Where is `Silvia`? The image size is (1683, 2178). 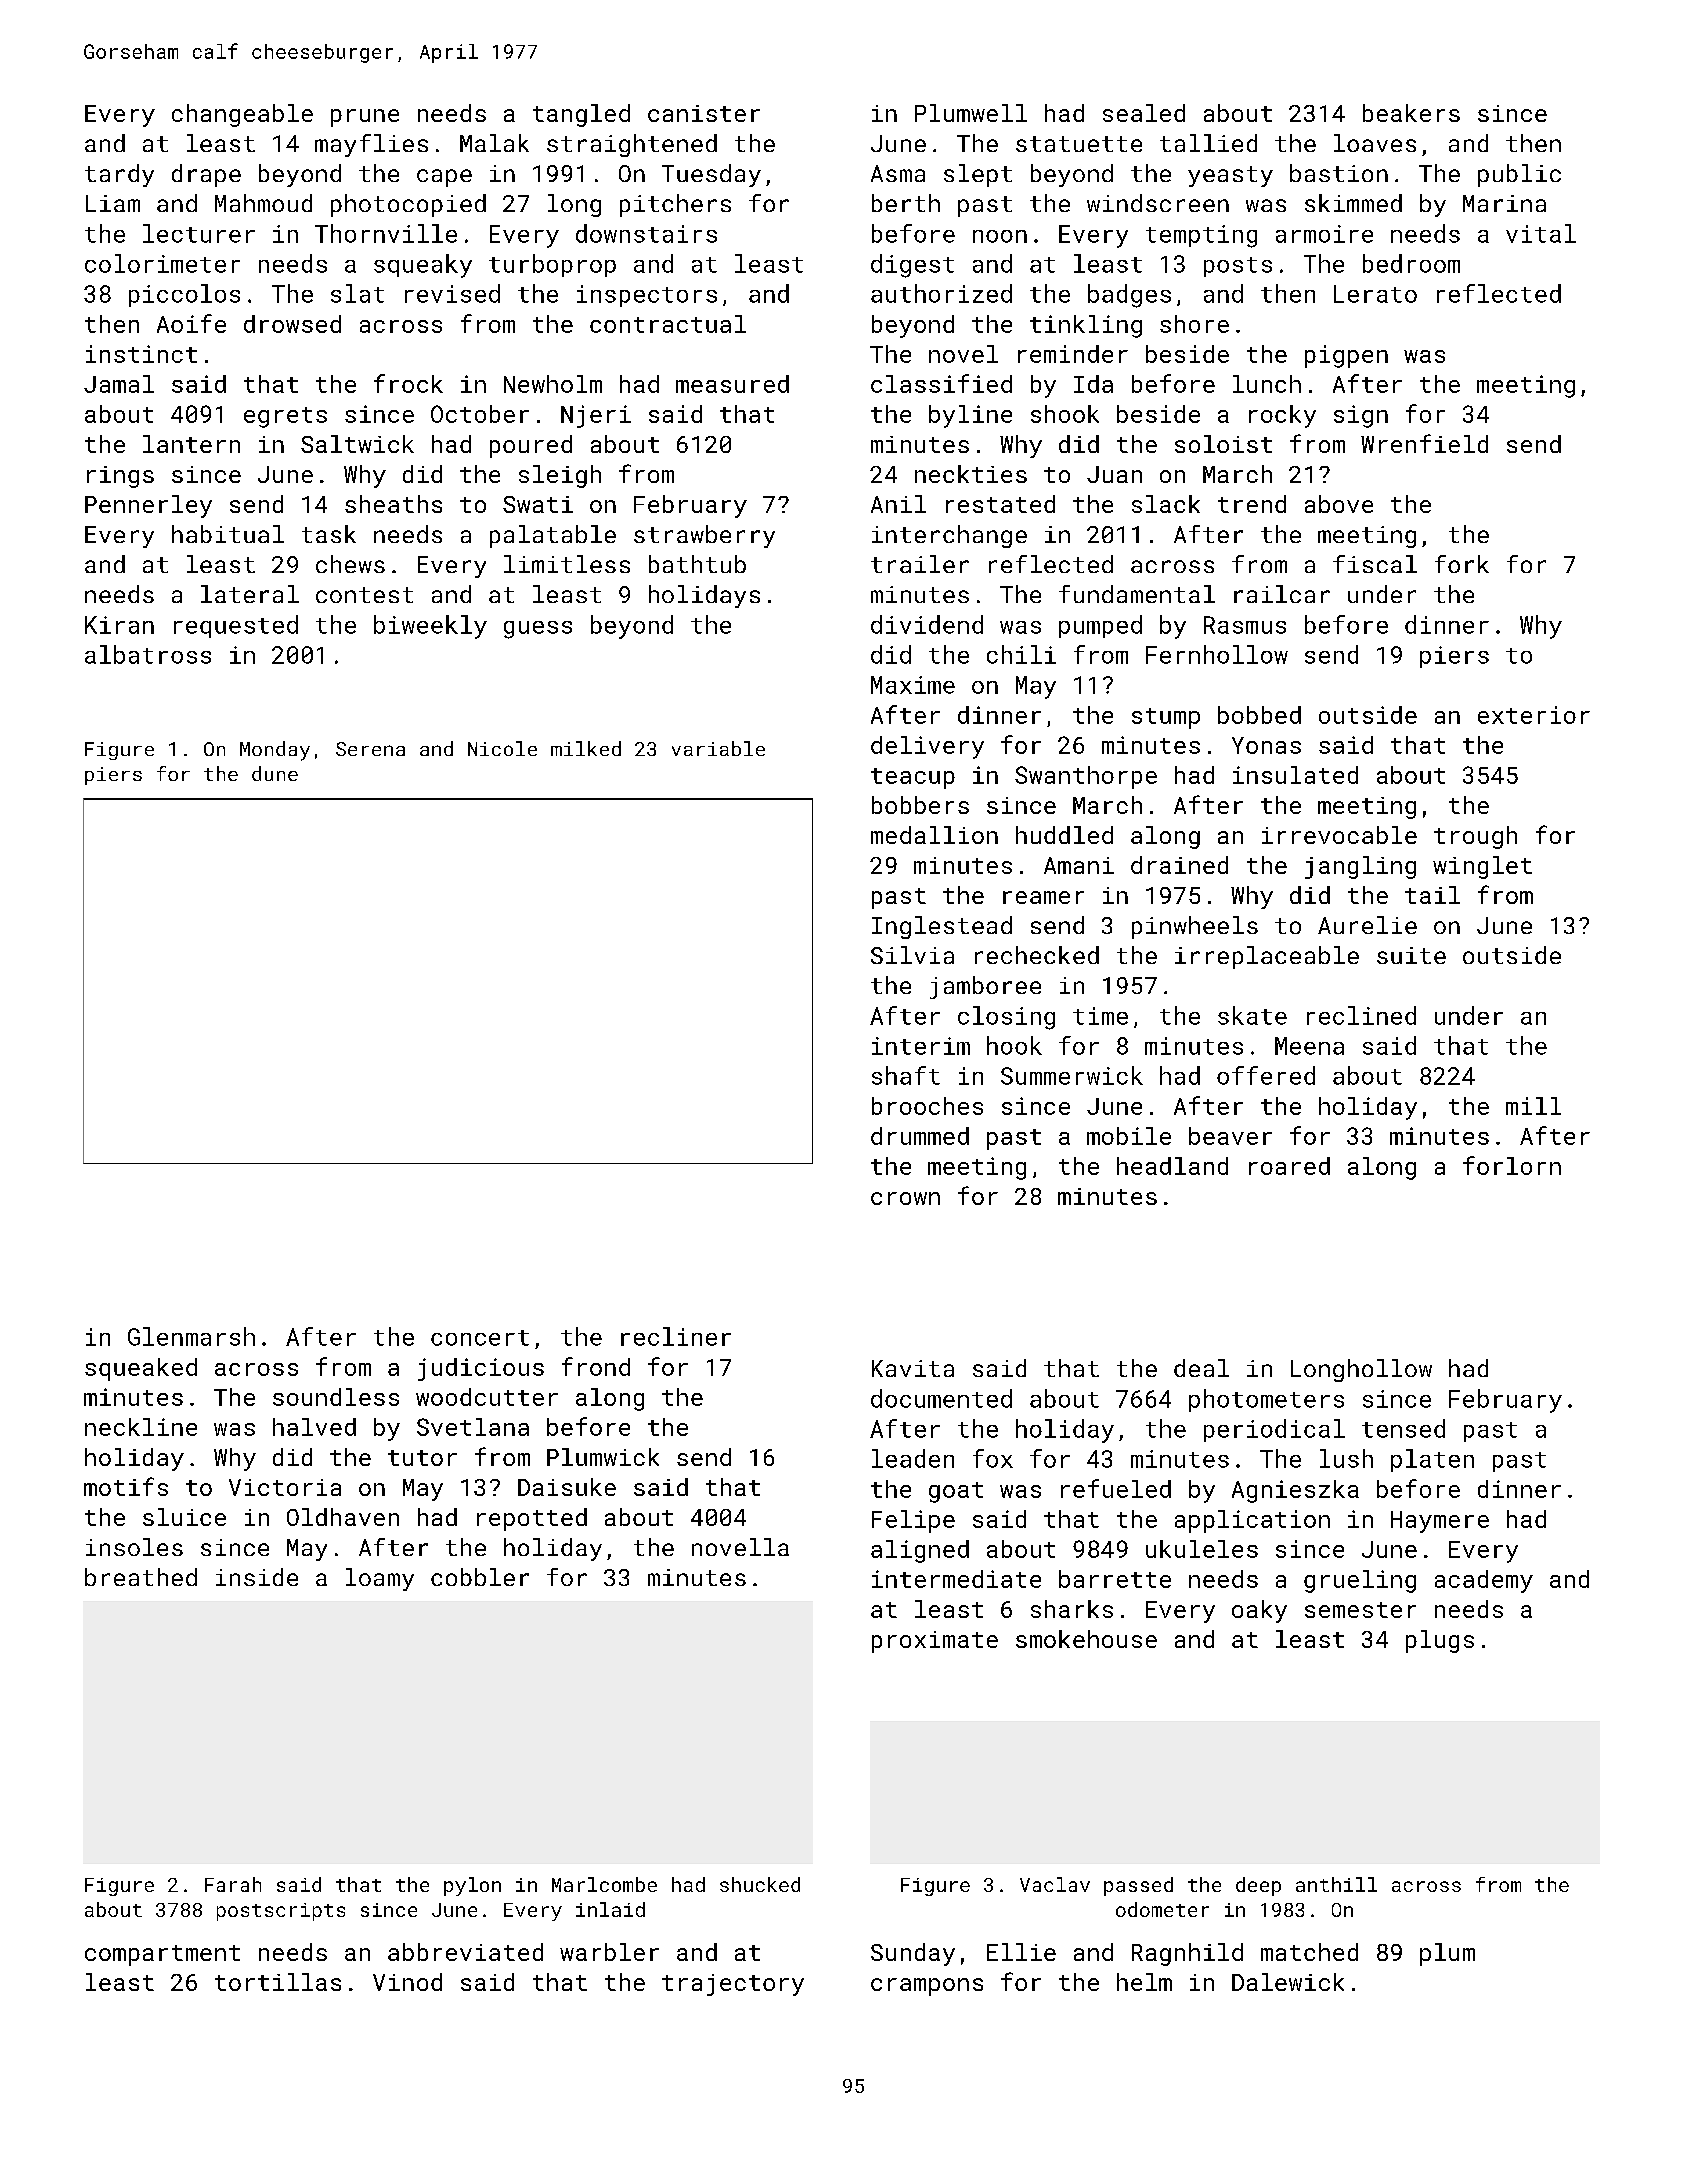 Silvia is located at coordinates (912, 955).
